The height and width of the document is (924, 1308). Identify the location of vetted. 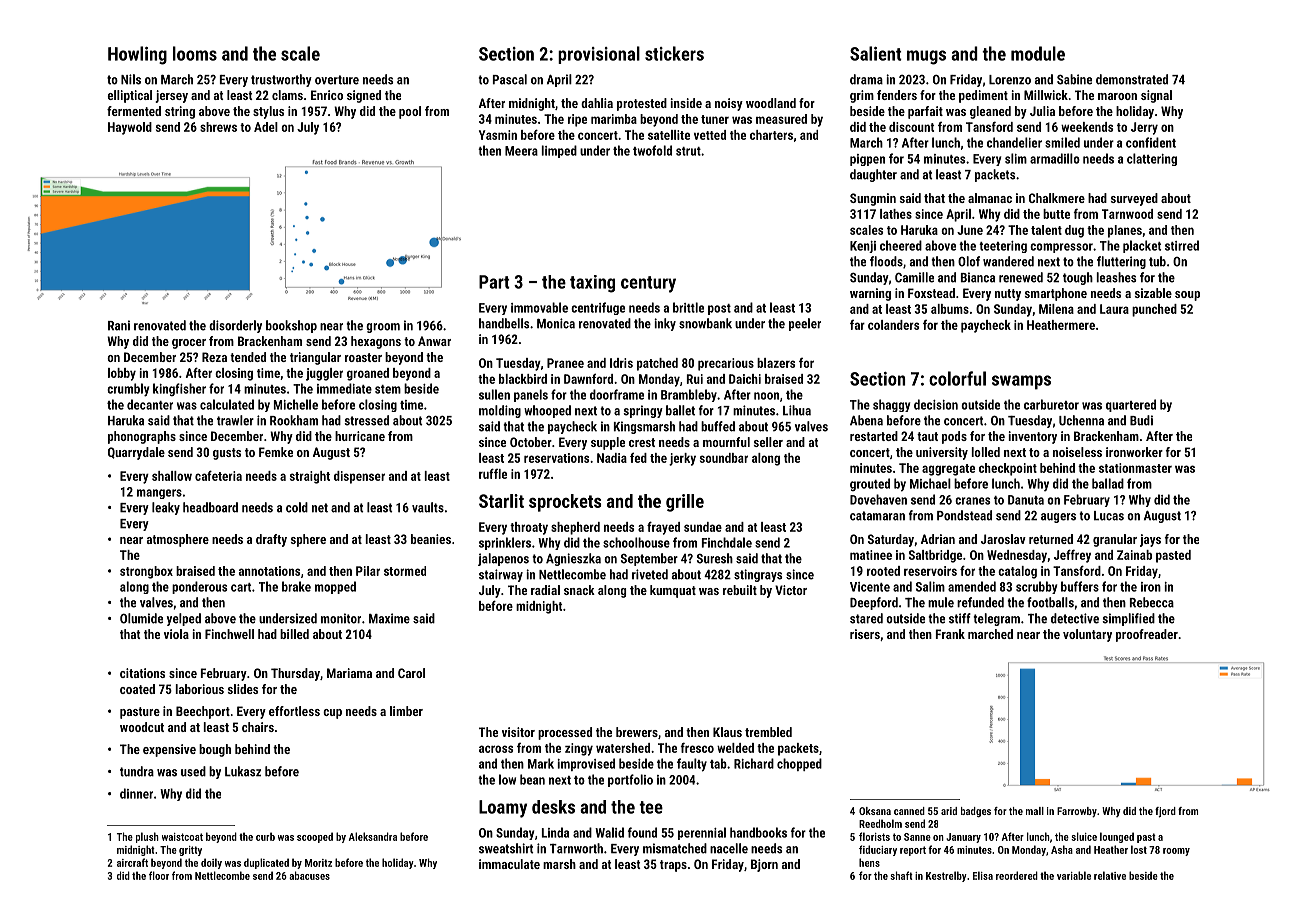
(710, 135).
